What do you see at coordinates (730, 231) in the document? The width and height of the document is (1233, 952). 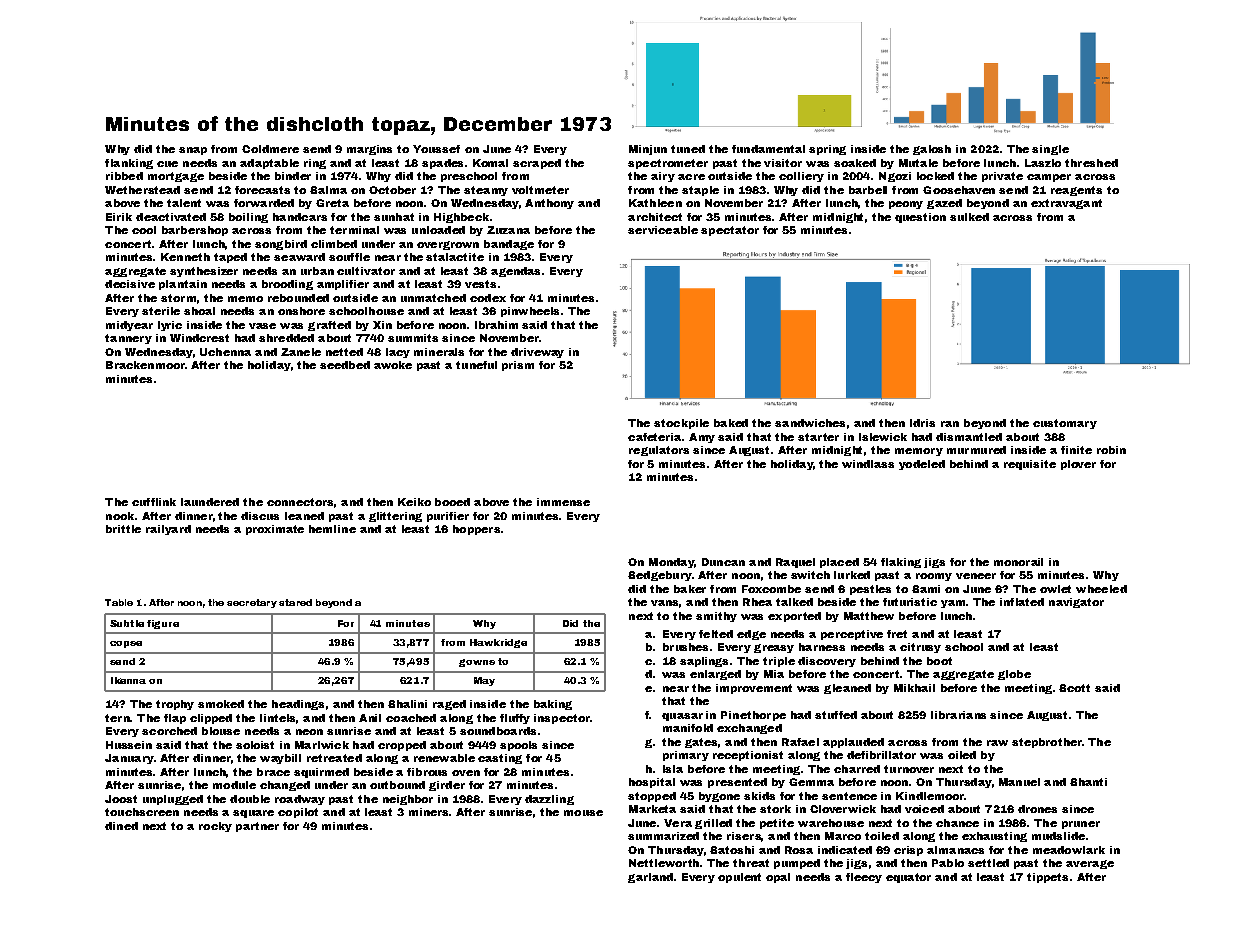 I see `spectator` at bounding box center [730, 231].
